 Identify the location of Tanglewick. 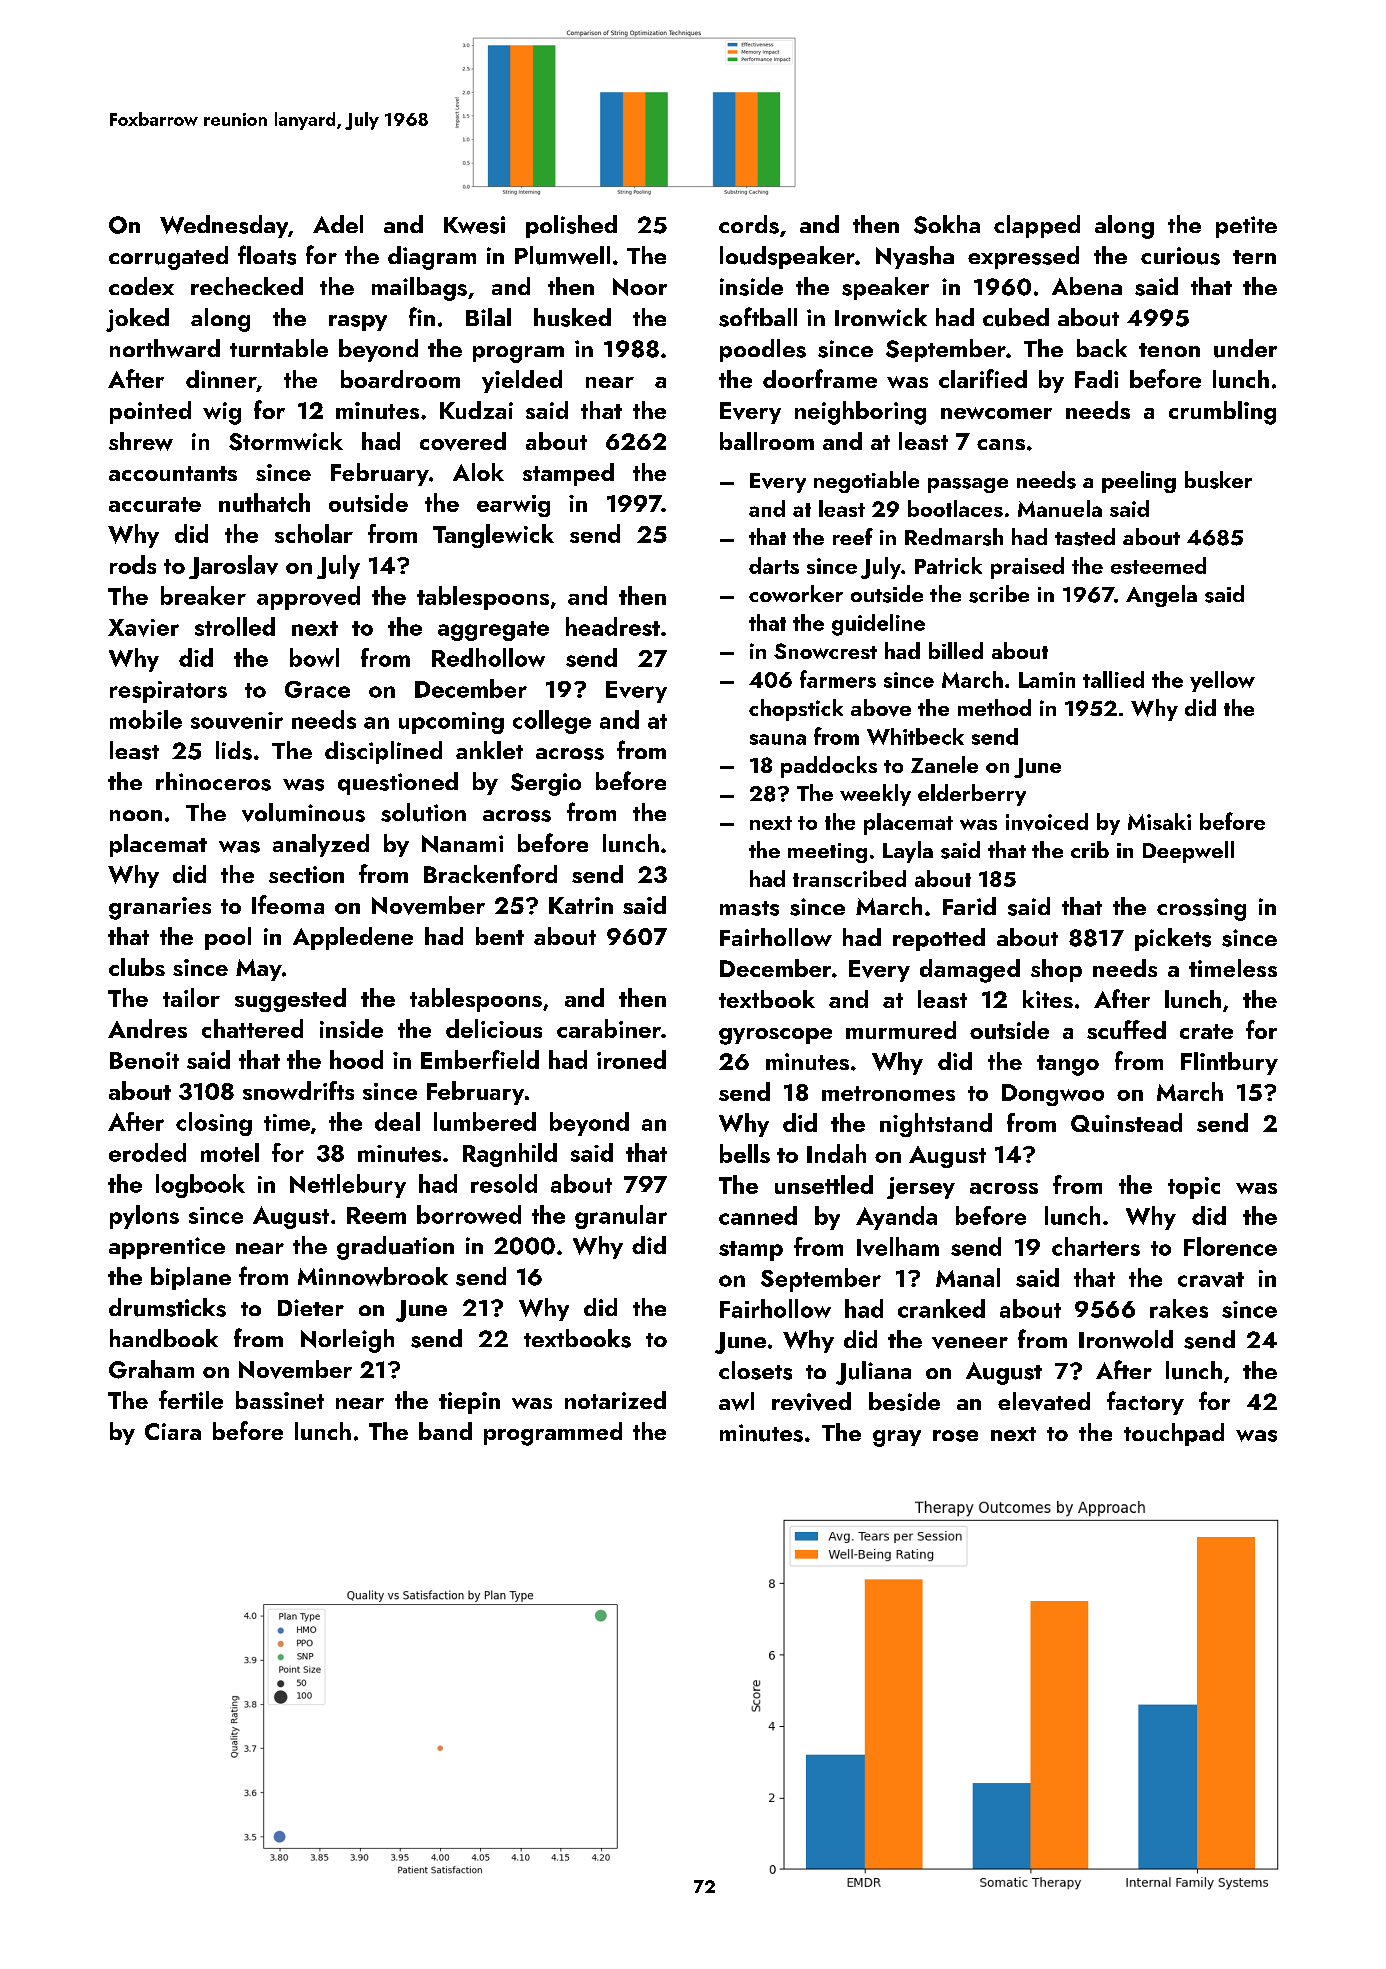
(493, 536).
